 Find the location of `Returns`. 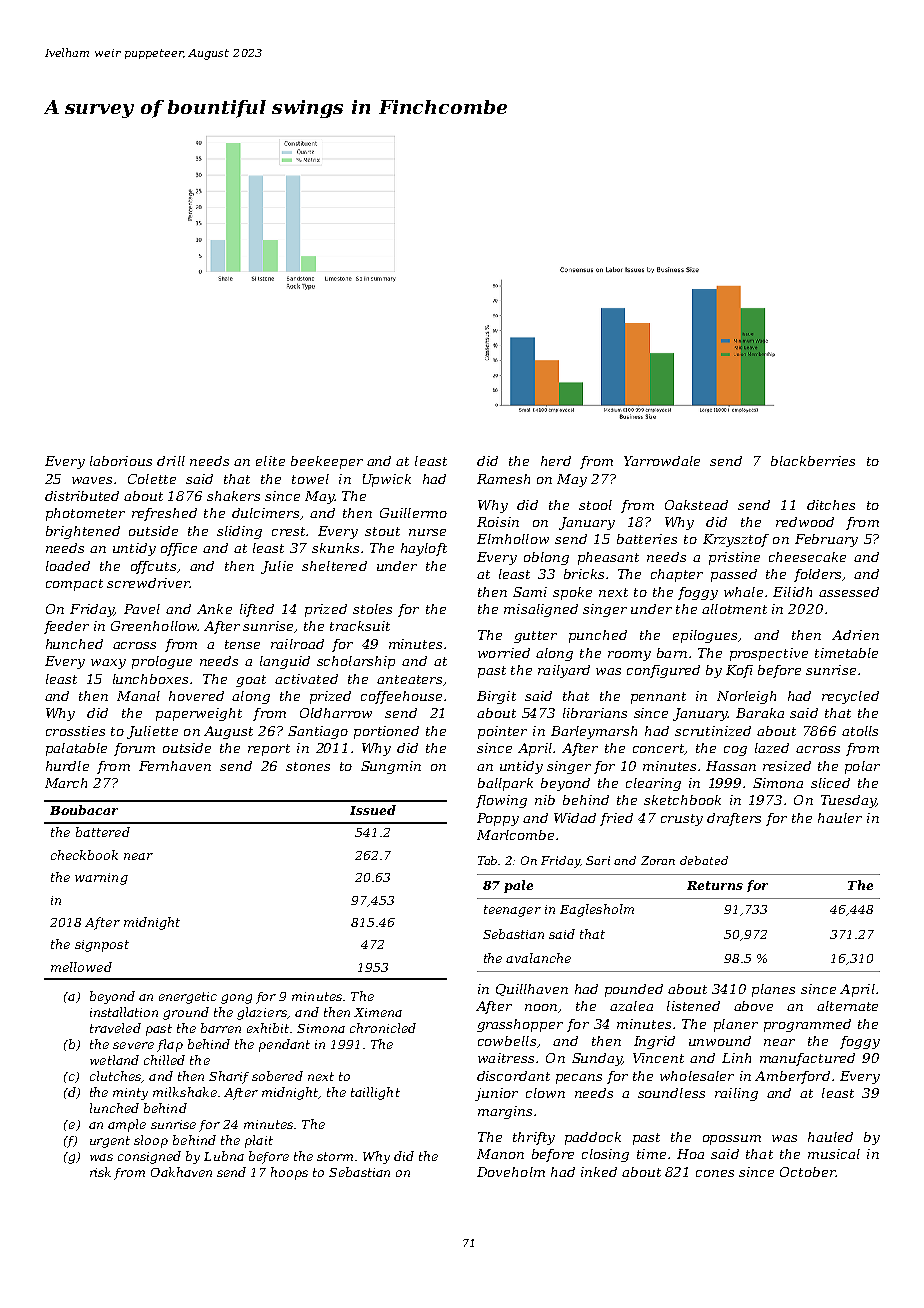

Returns is located at coordinates (715, 885).
